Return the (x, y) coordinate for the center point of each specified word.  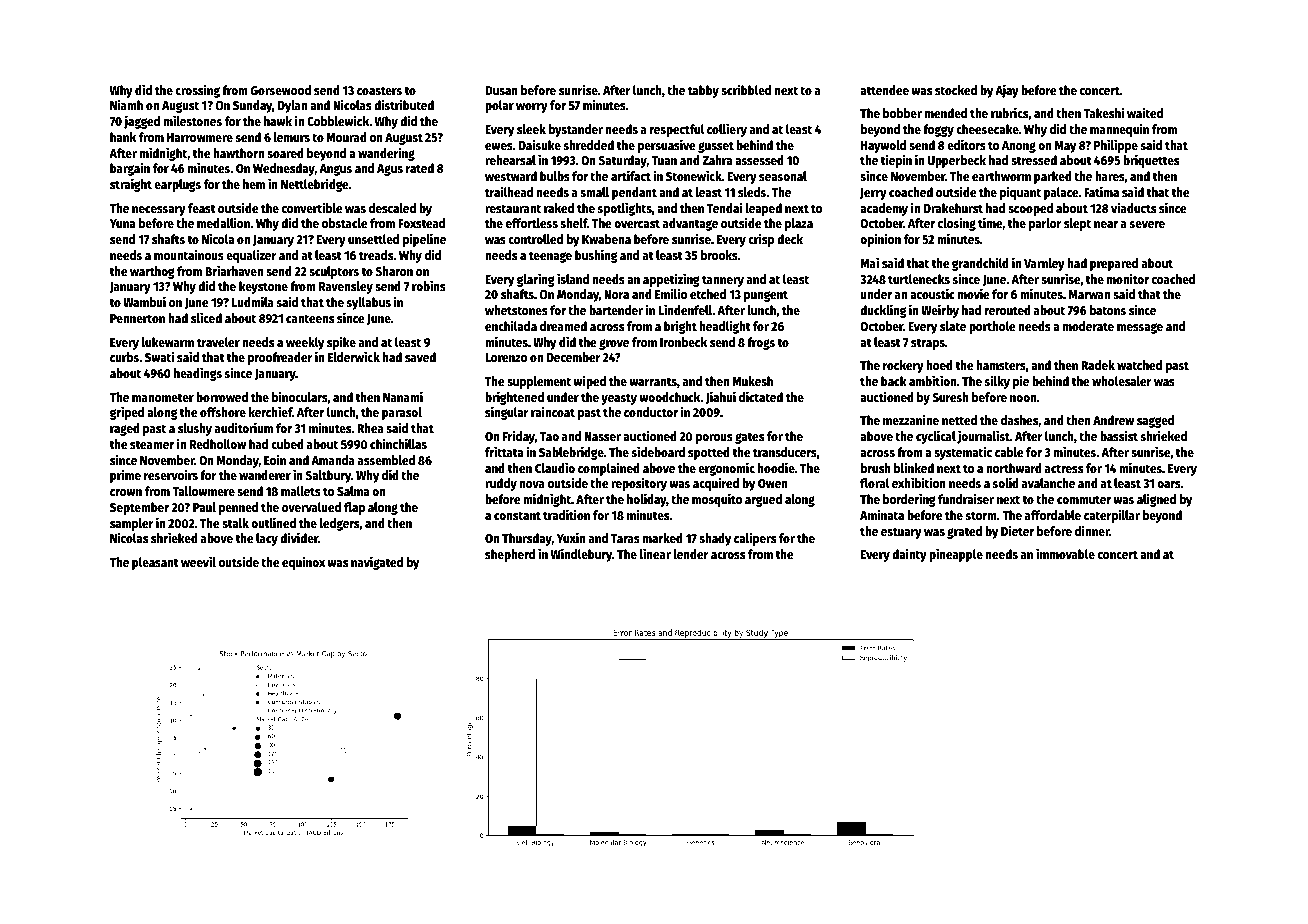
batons (1108, 310)
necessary (159, 211)
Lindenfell (685, 309)
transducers (785, 452)
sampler (132, 524)
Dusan (501, 90)
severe (1147, 224)
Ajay (1007, 91)
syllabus (369, 303)
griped (127, 413)
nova (532, 484)
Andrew (1113, 420)
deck (790, 239)
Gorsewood (281, 90)
